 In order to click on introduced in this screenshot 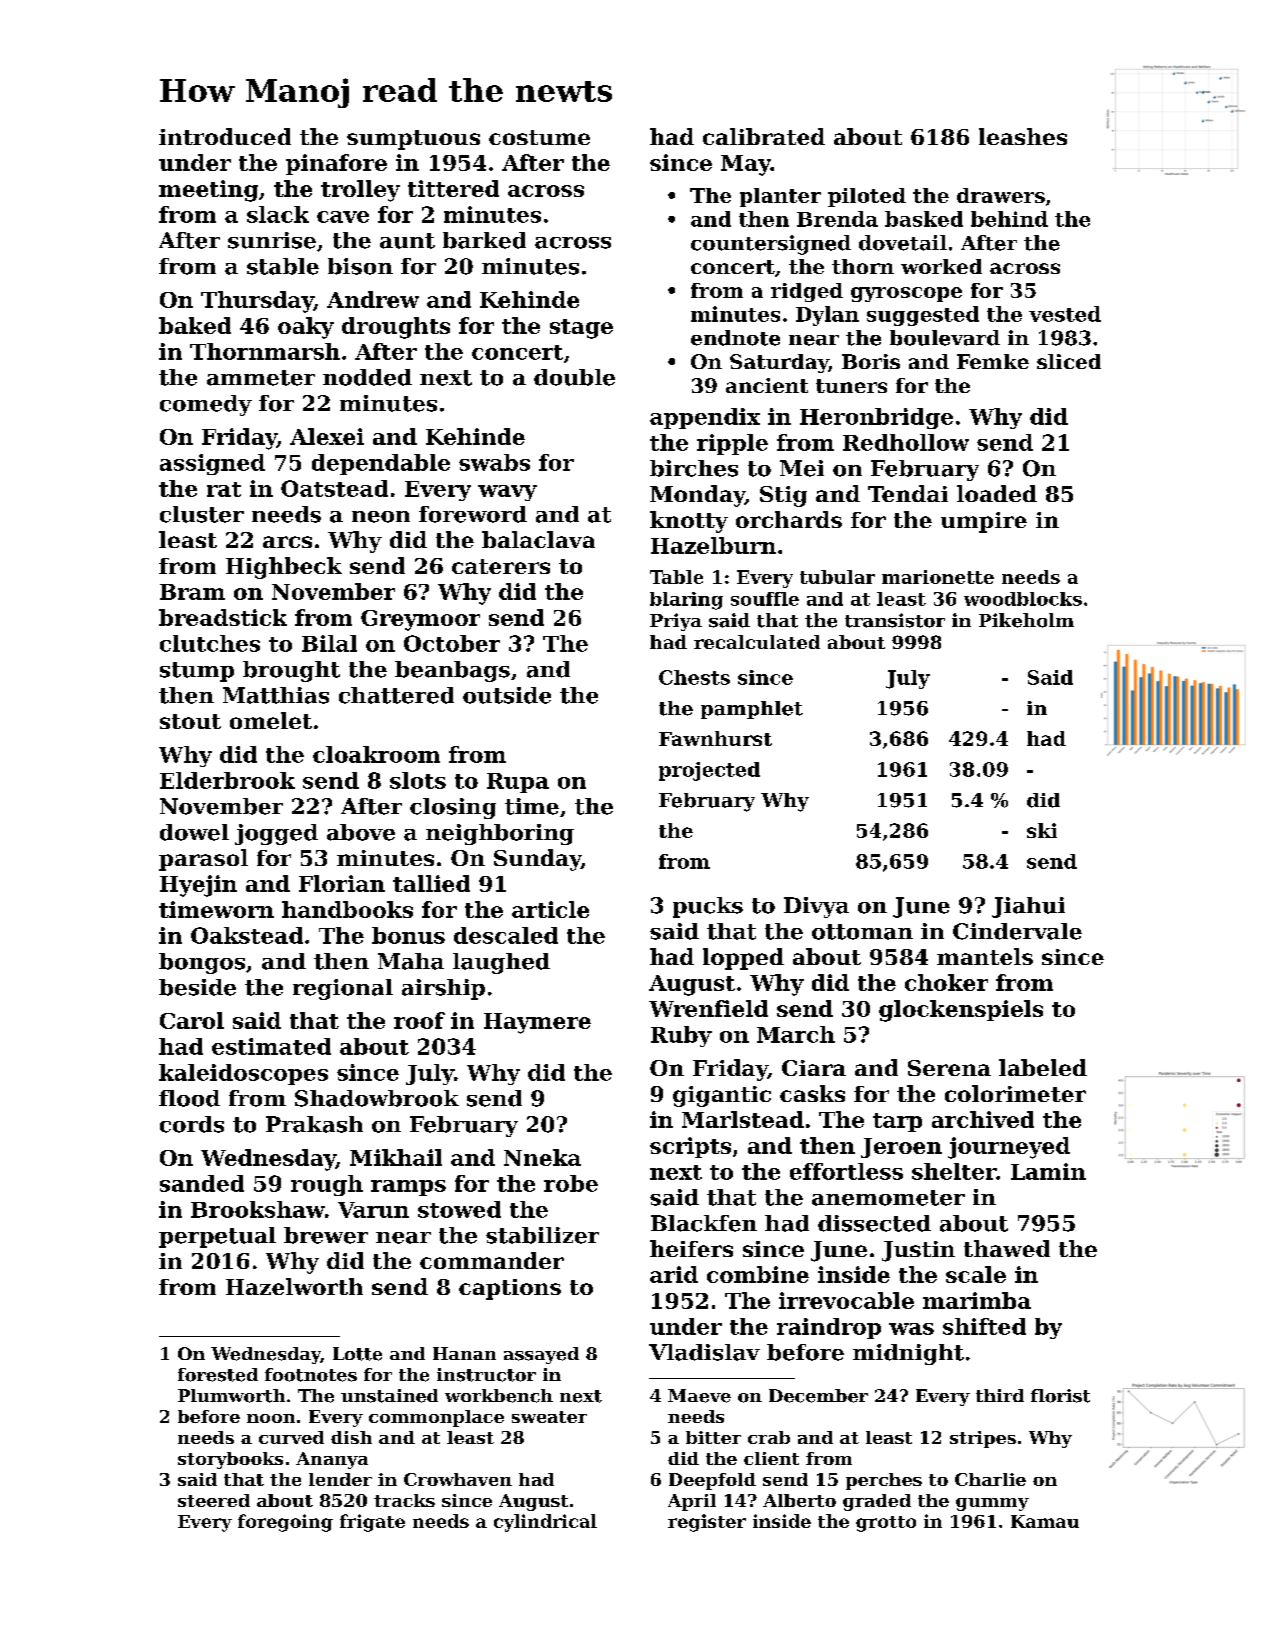, I will do `click(225, 136)`.
